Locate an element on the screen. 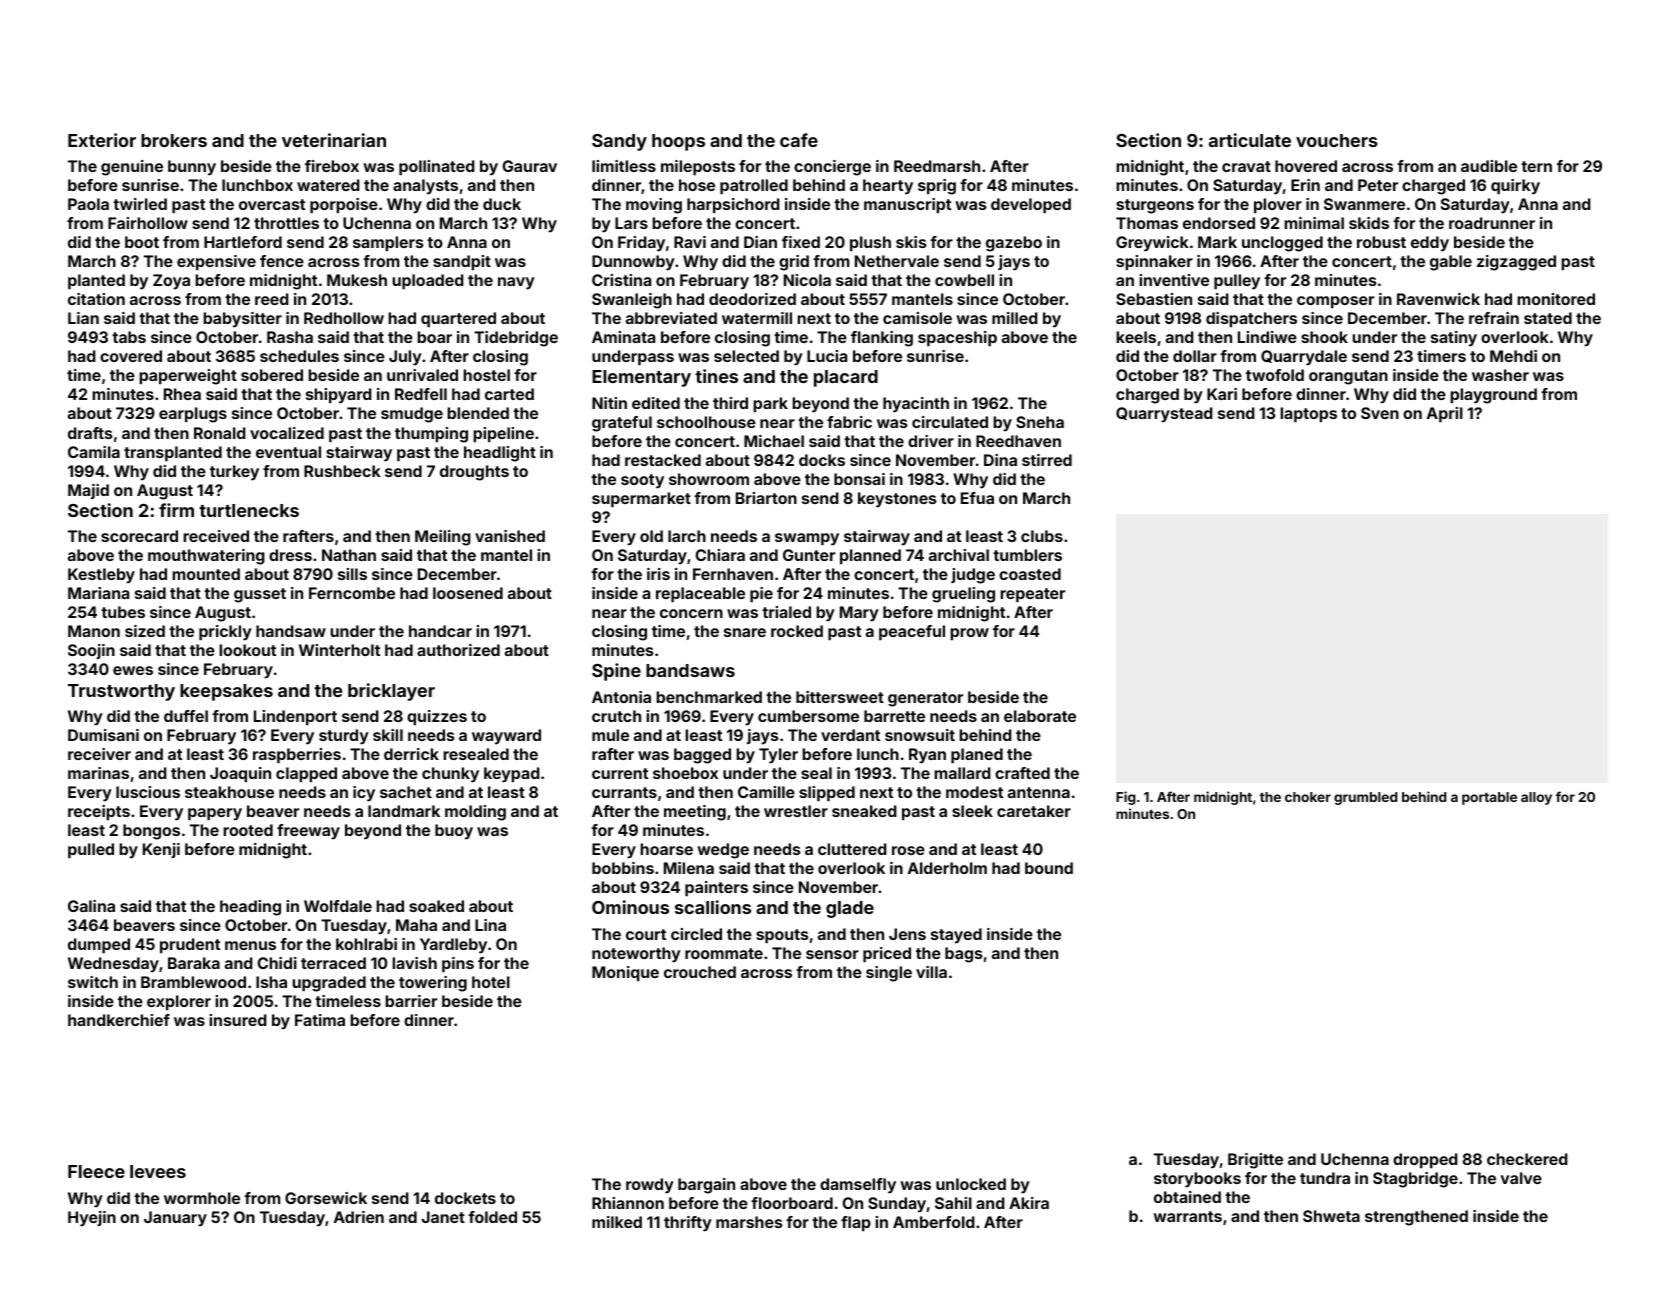 The image size is (1675, 1295). pulled is located at coordinates (91, 850).
